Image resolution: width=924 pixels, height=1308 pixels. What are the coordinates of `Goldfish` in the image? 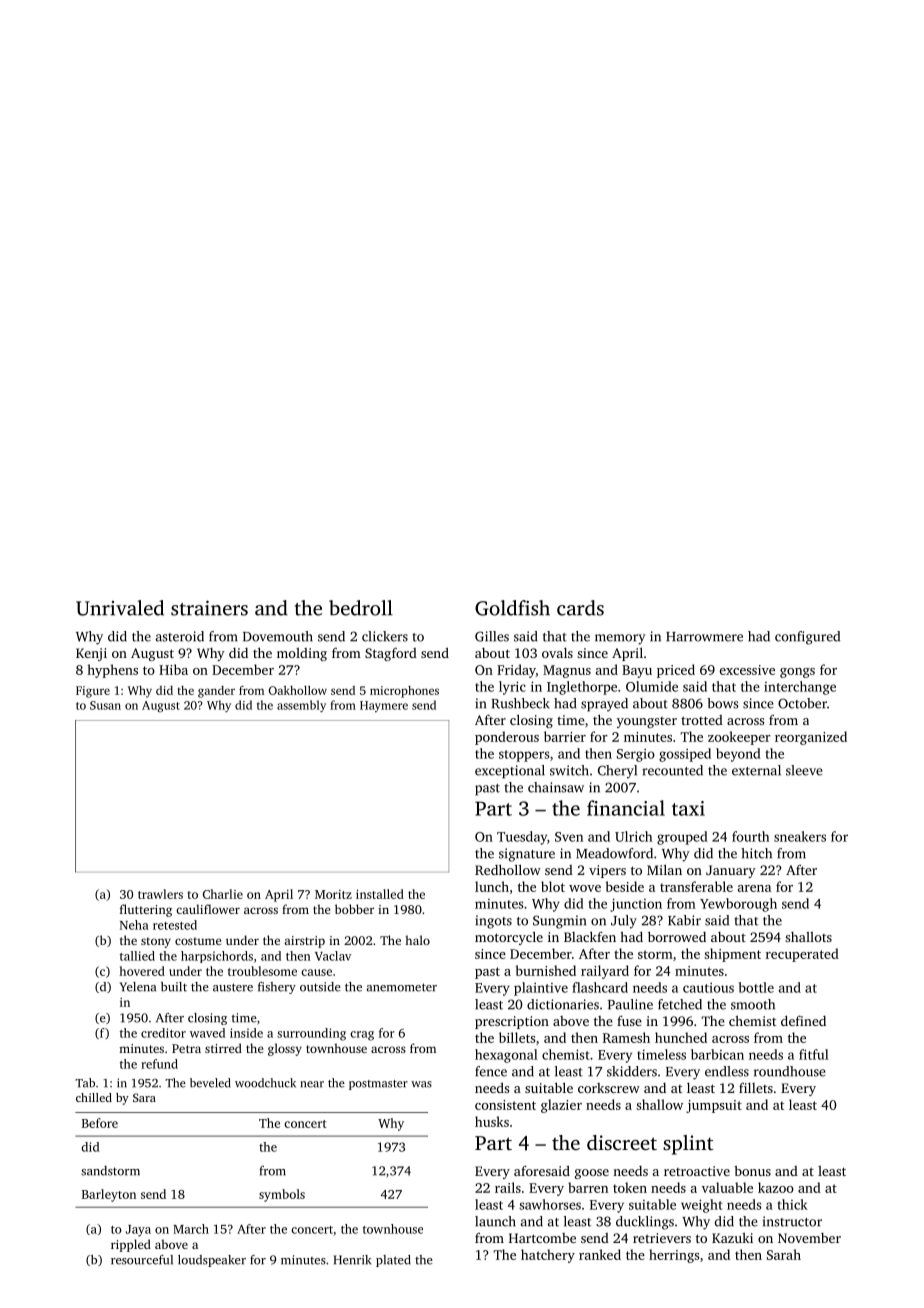 It's located at (512, 608).
